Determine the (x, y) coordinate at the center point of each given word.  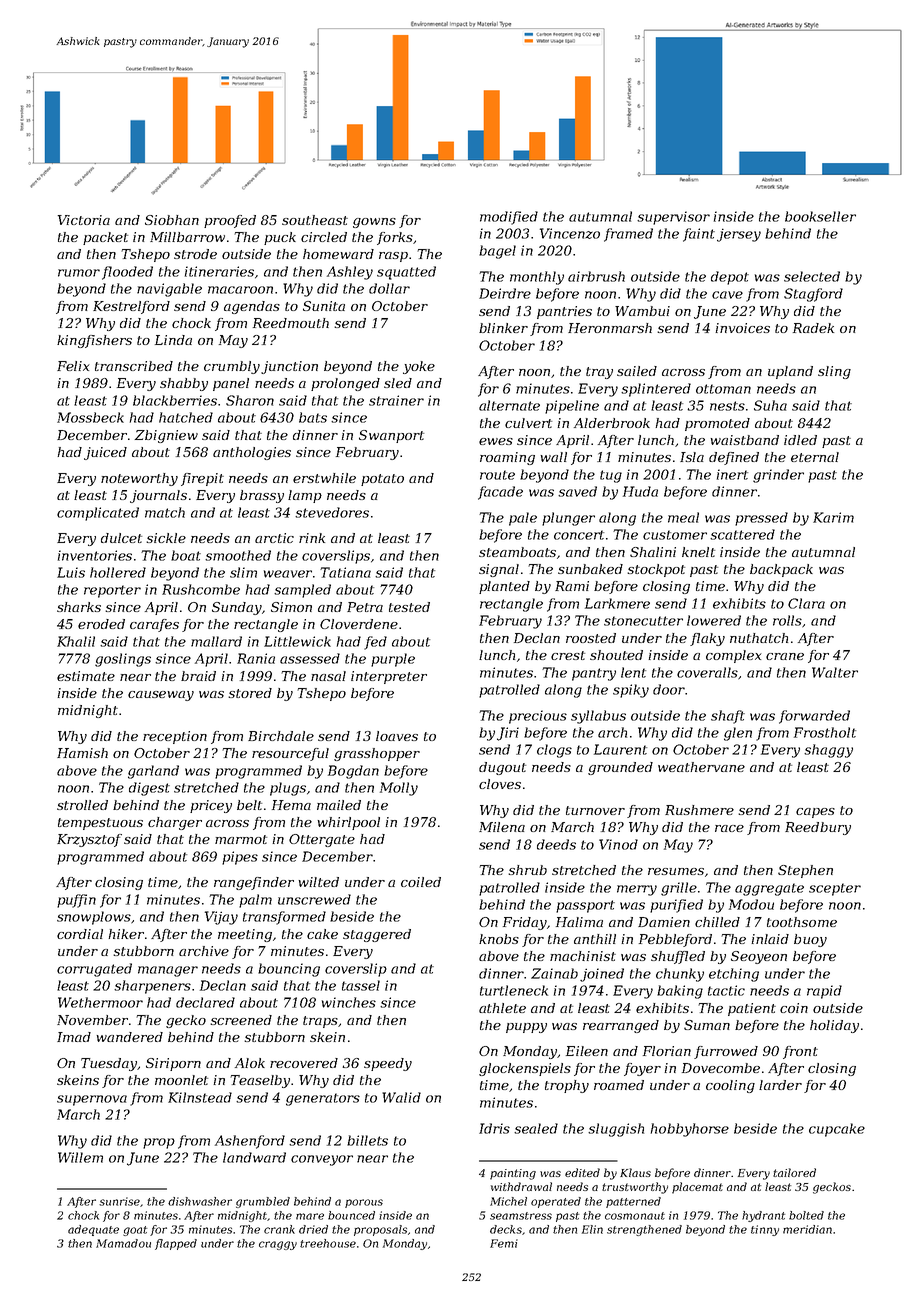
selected (812, 276)
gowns (374, 223)
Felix (73, 366)
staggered (377, 935)
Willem (80, 1157)
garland (153, 772)
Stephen (805, 871)
